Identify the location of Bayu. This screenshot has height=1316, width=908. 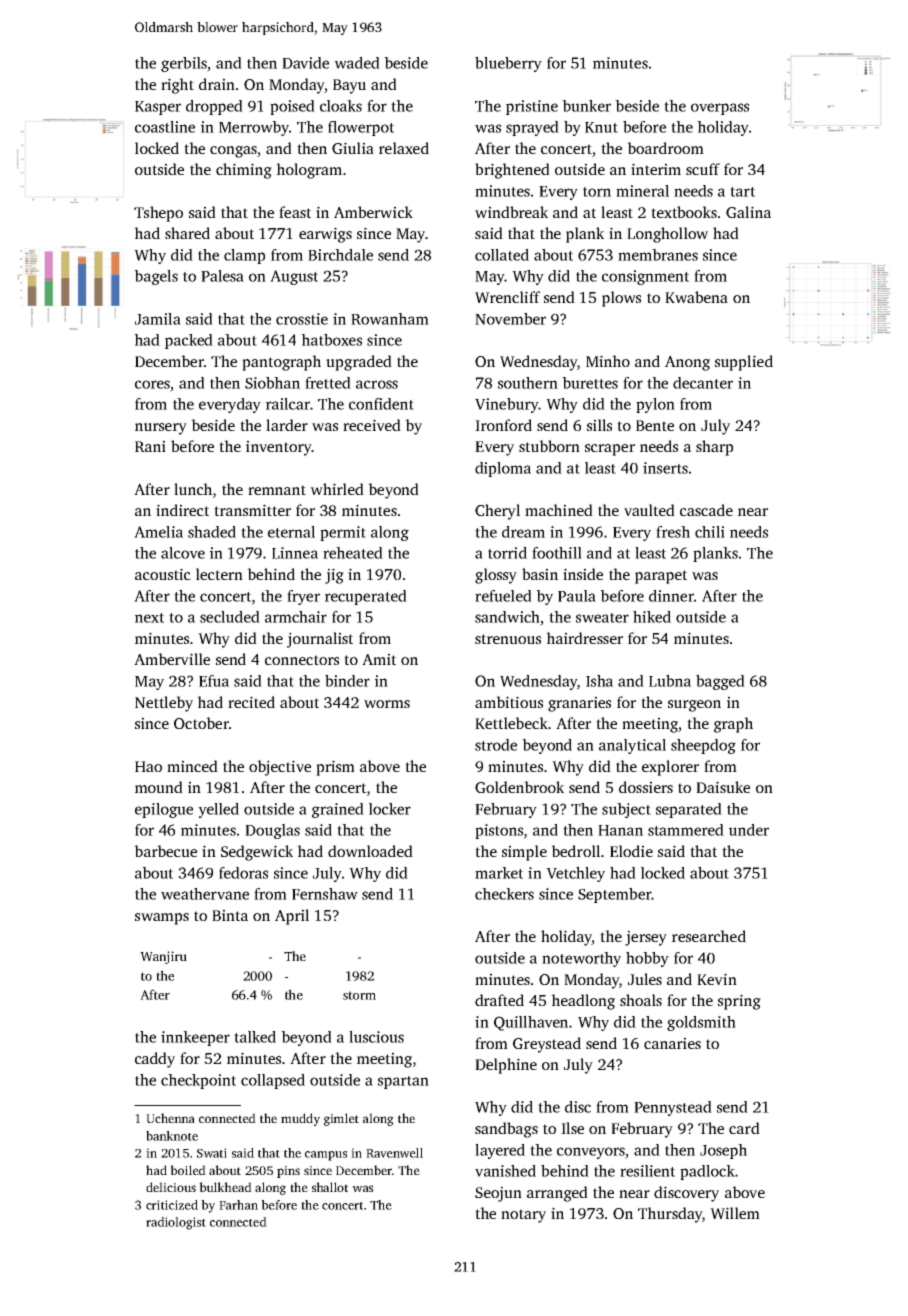
(349, 86).
